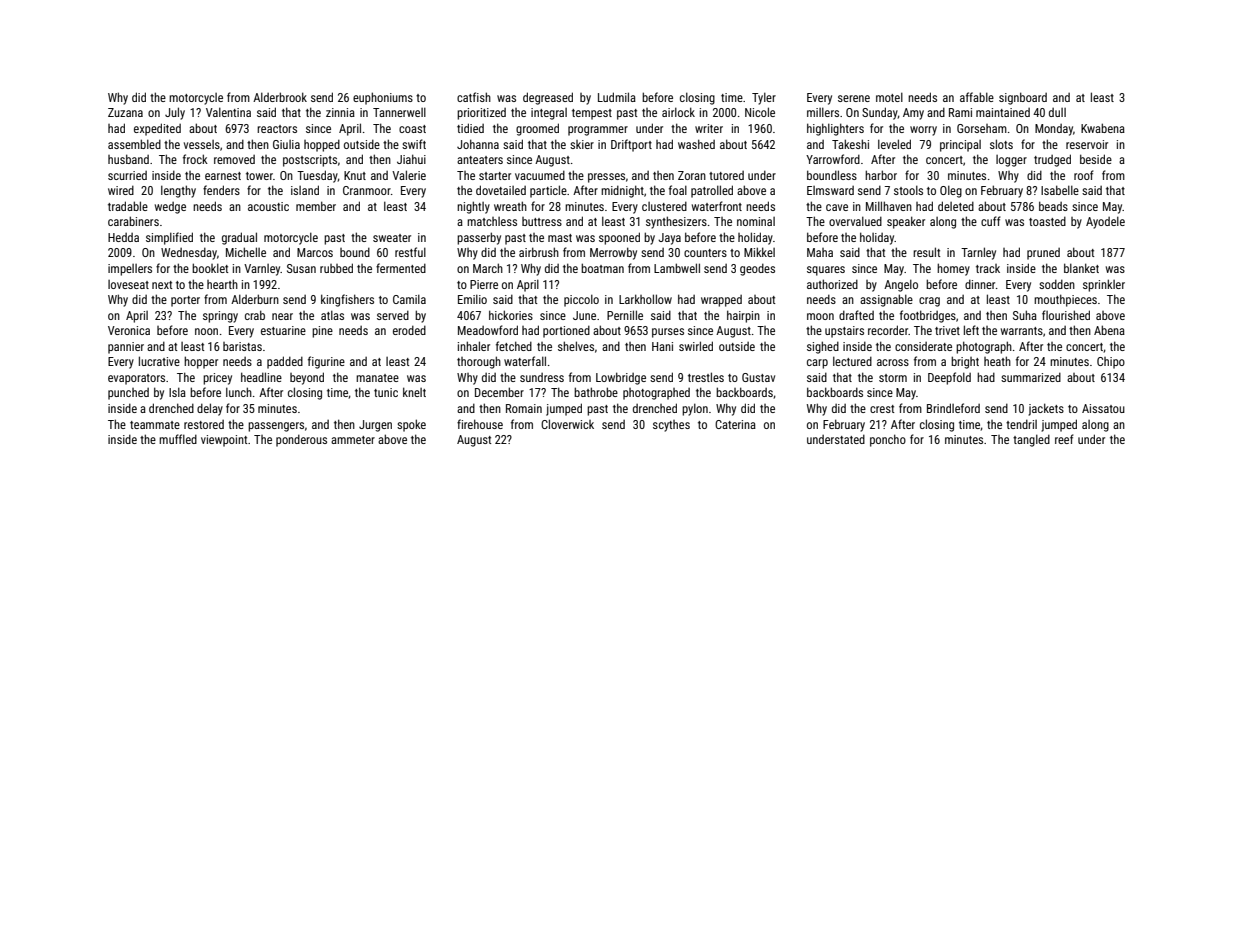  Describe the element at coordinates (474, 97) in the screenshot. I see `catfish` at that location.
